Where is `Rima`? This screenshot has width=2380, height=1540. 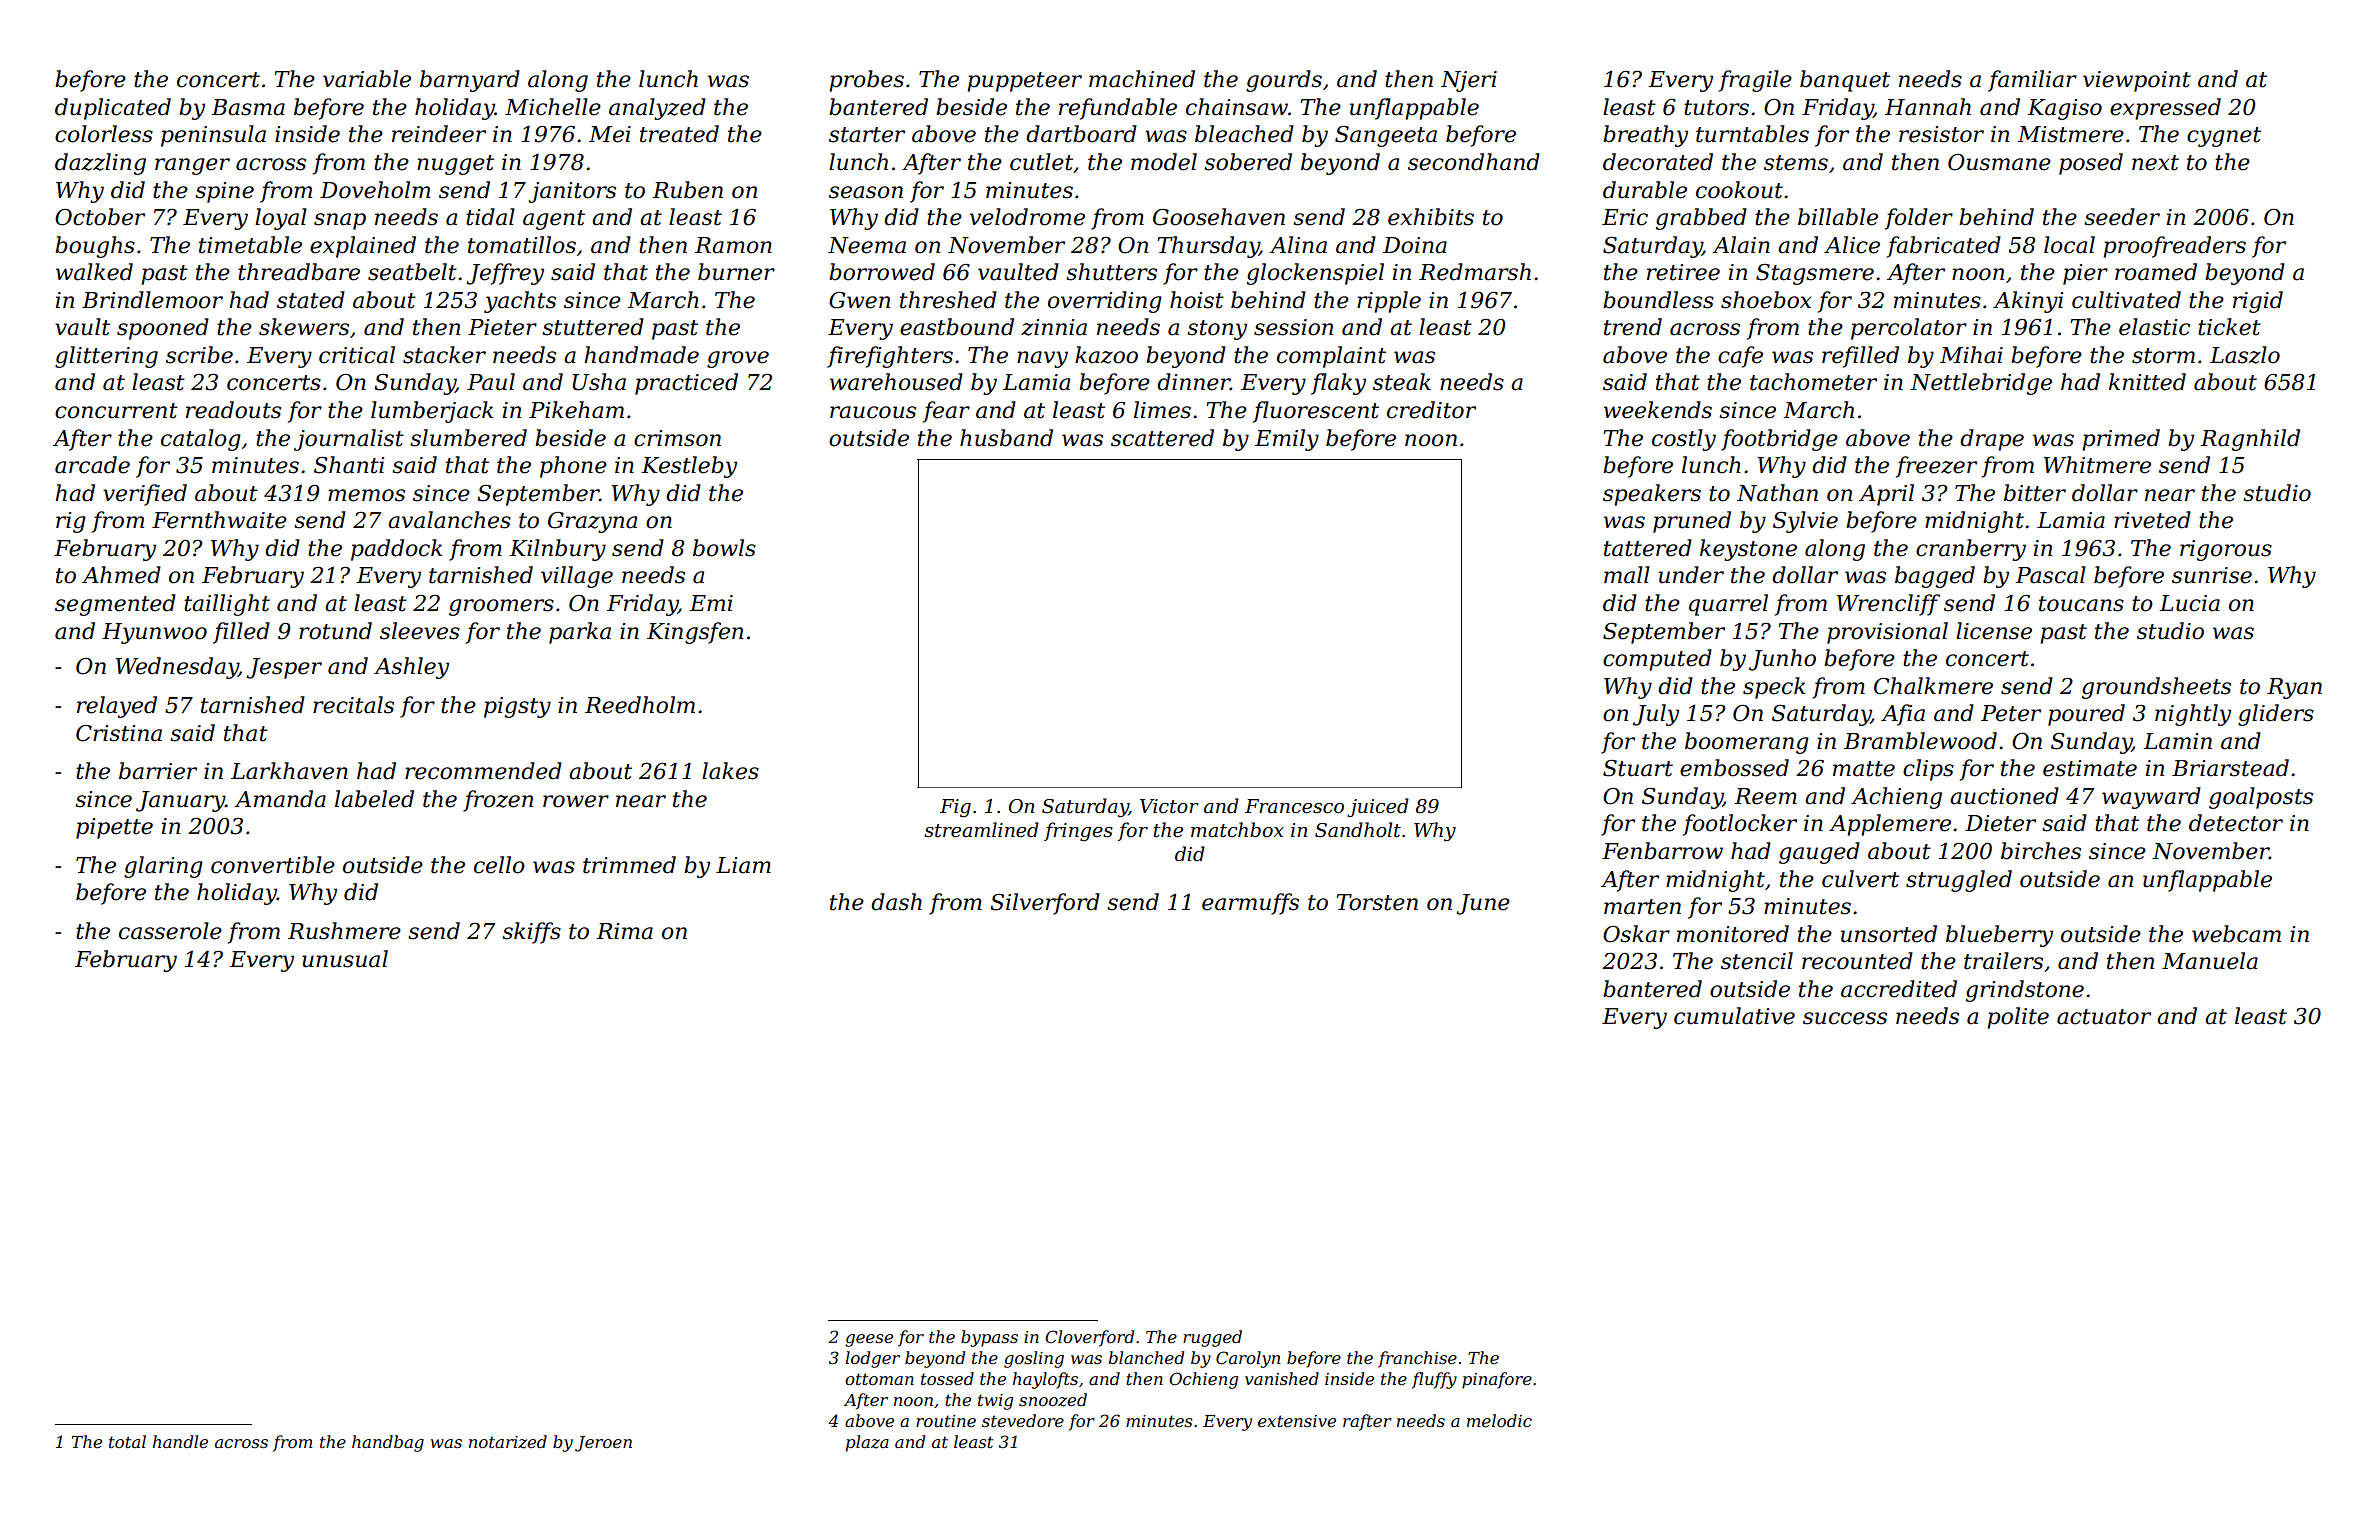
Rima is located at coordinates (624, 931).
